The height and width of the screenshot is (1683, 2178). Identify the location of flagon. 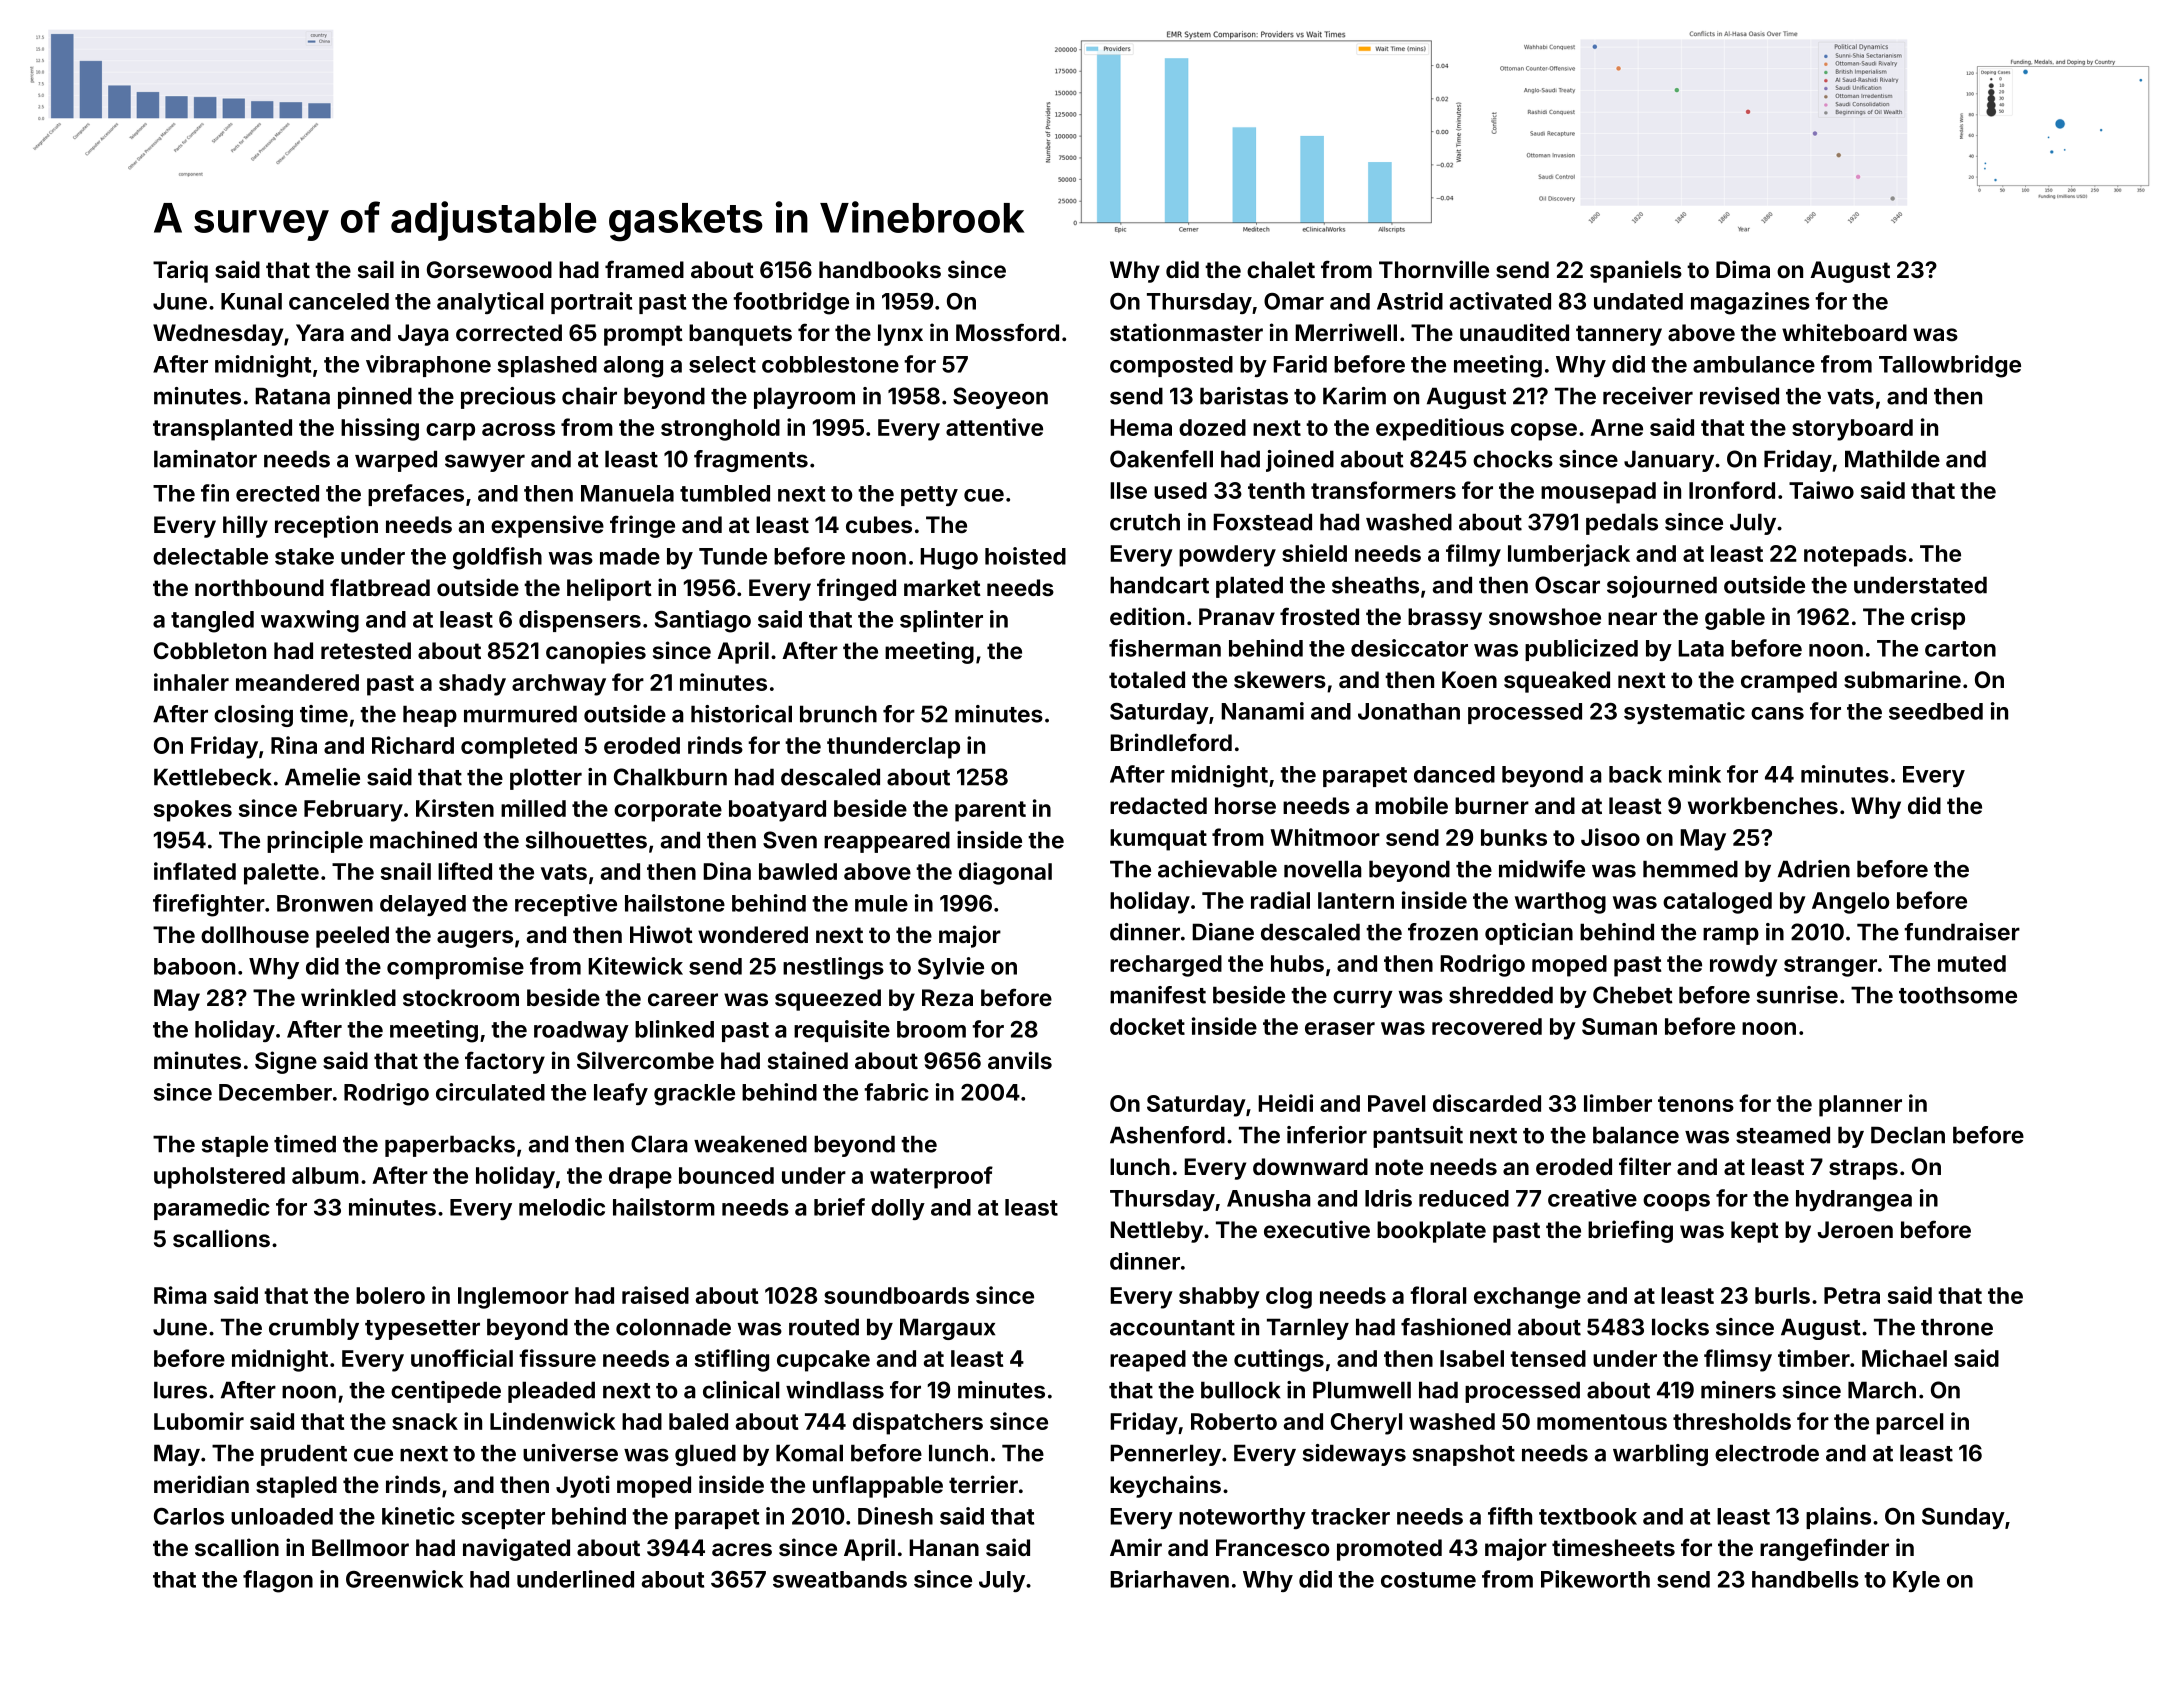
(278, 1581).
